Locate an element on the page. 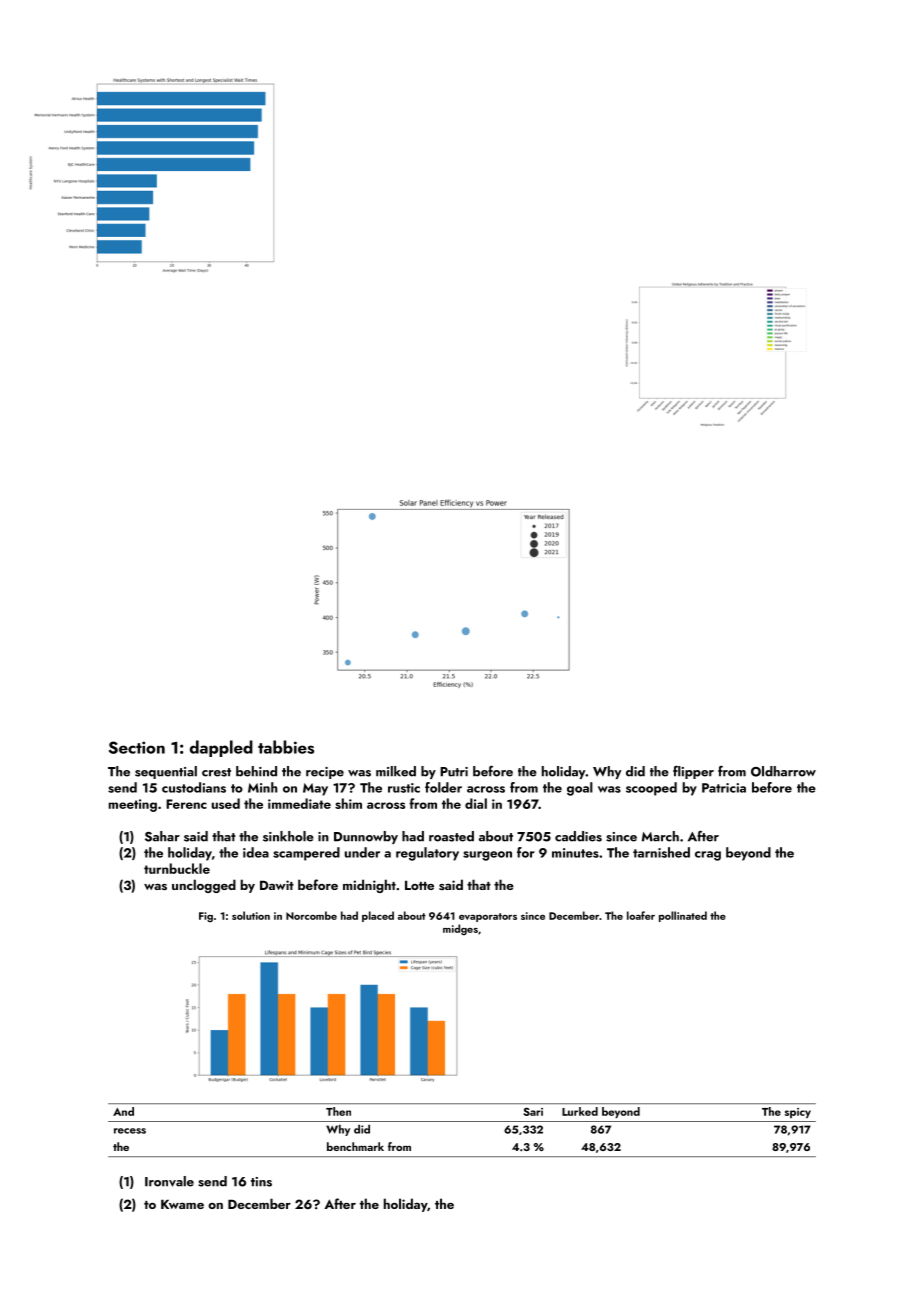 This document has height=1308, width=924. loafer is located at coordinates (641, 915).
